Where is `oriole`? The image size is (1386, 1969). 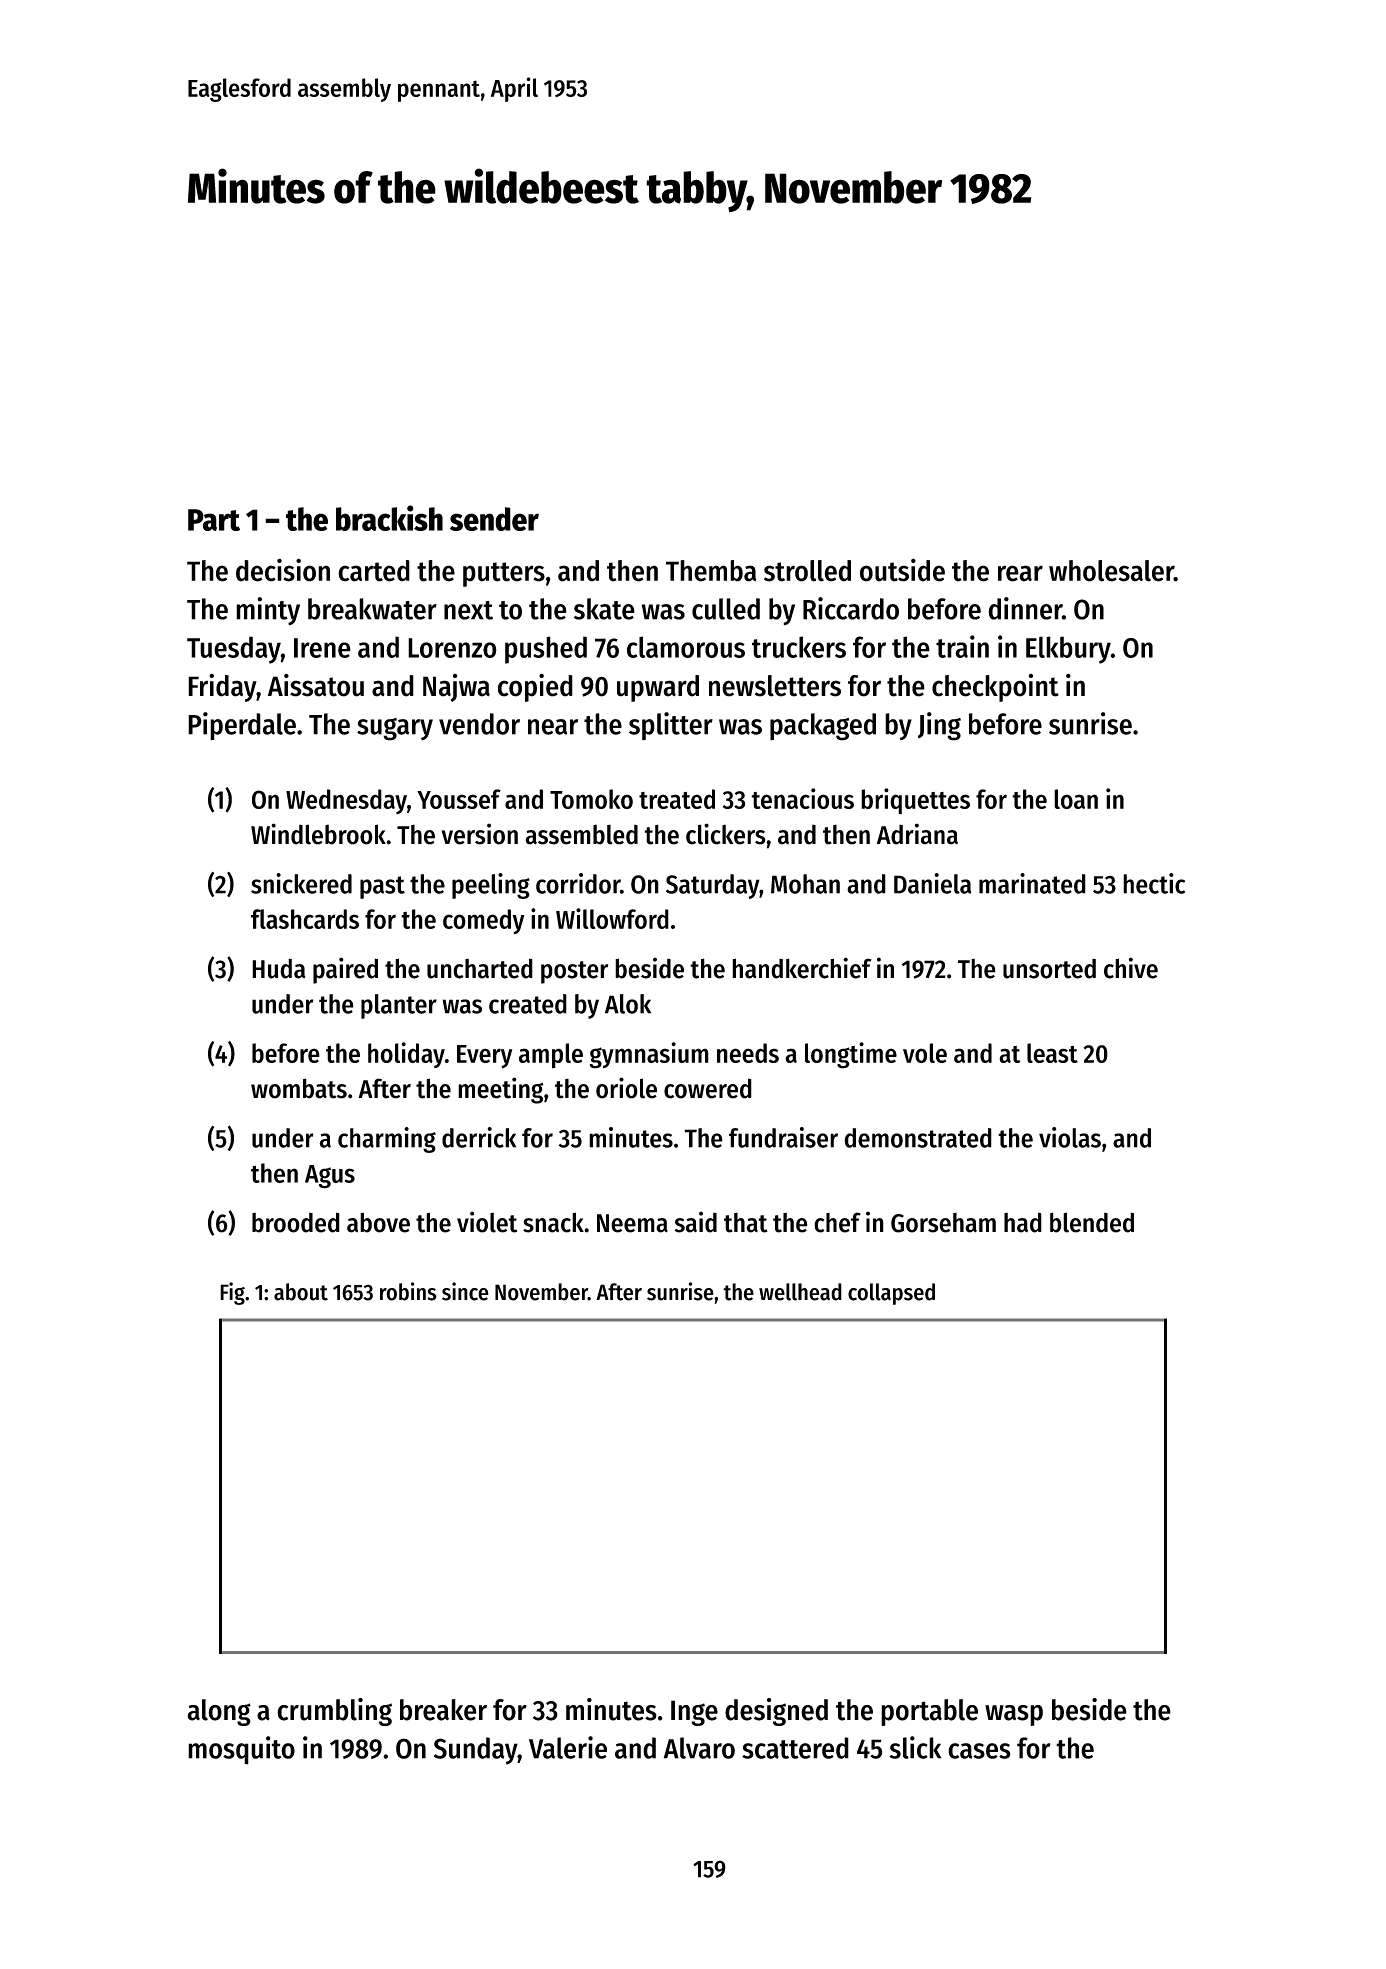
oriole is located at coordinates (626, 1088).
